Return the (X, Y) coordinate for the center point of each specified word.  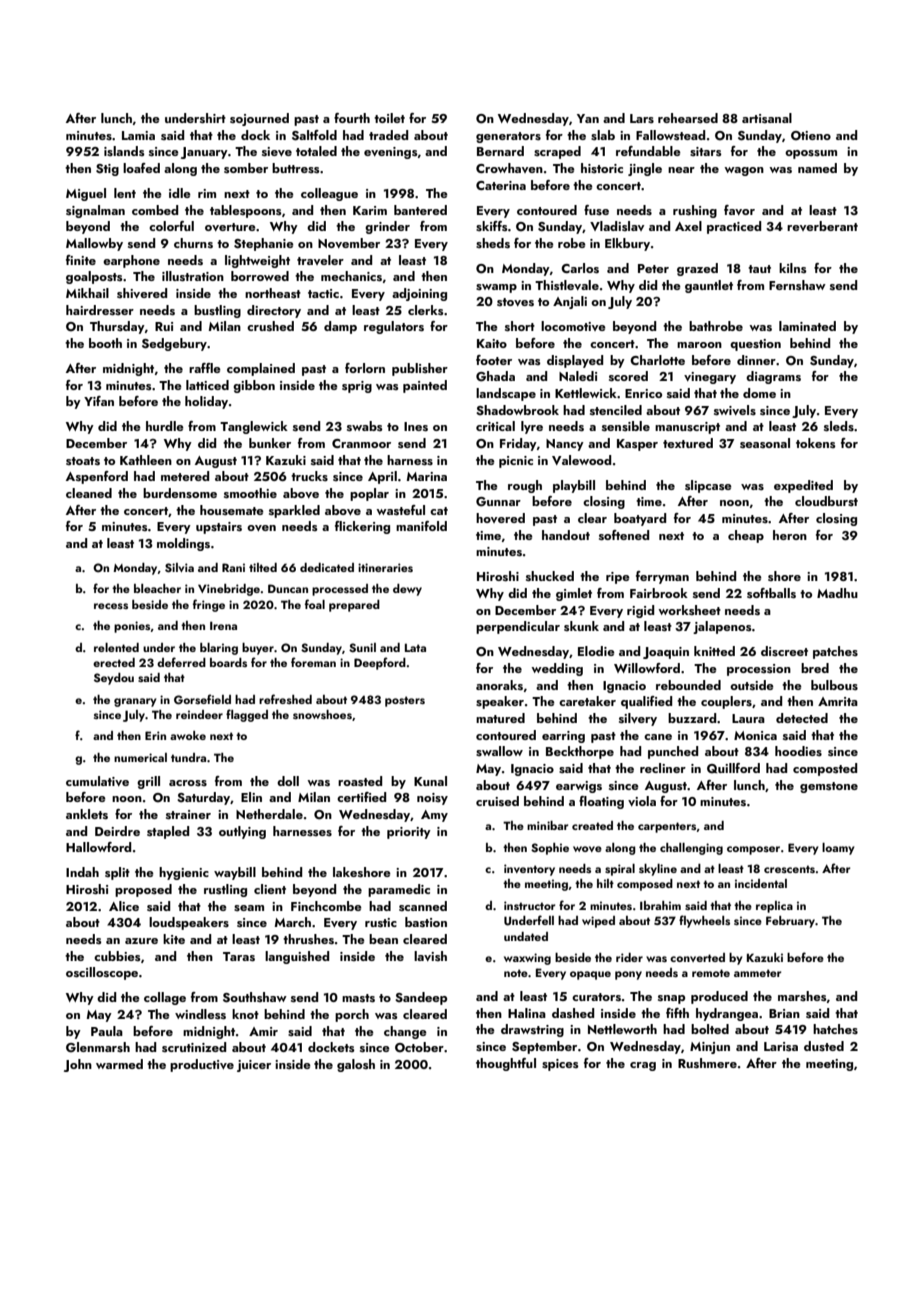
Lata (415, 647)
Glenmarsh (98, 1047)
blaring (219, 649)
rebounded (688, 685)
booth (105, 343)
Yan (588, 118)
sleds (839, 426)
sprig (357, 387)
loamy (838, 849)
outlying (242, 832)
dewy (407, 590)
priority (409, 833)
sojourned (259, 119)
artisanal (767, 118)
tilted (263, 567)
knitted (714, 651)
